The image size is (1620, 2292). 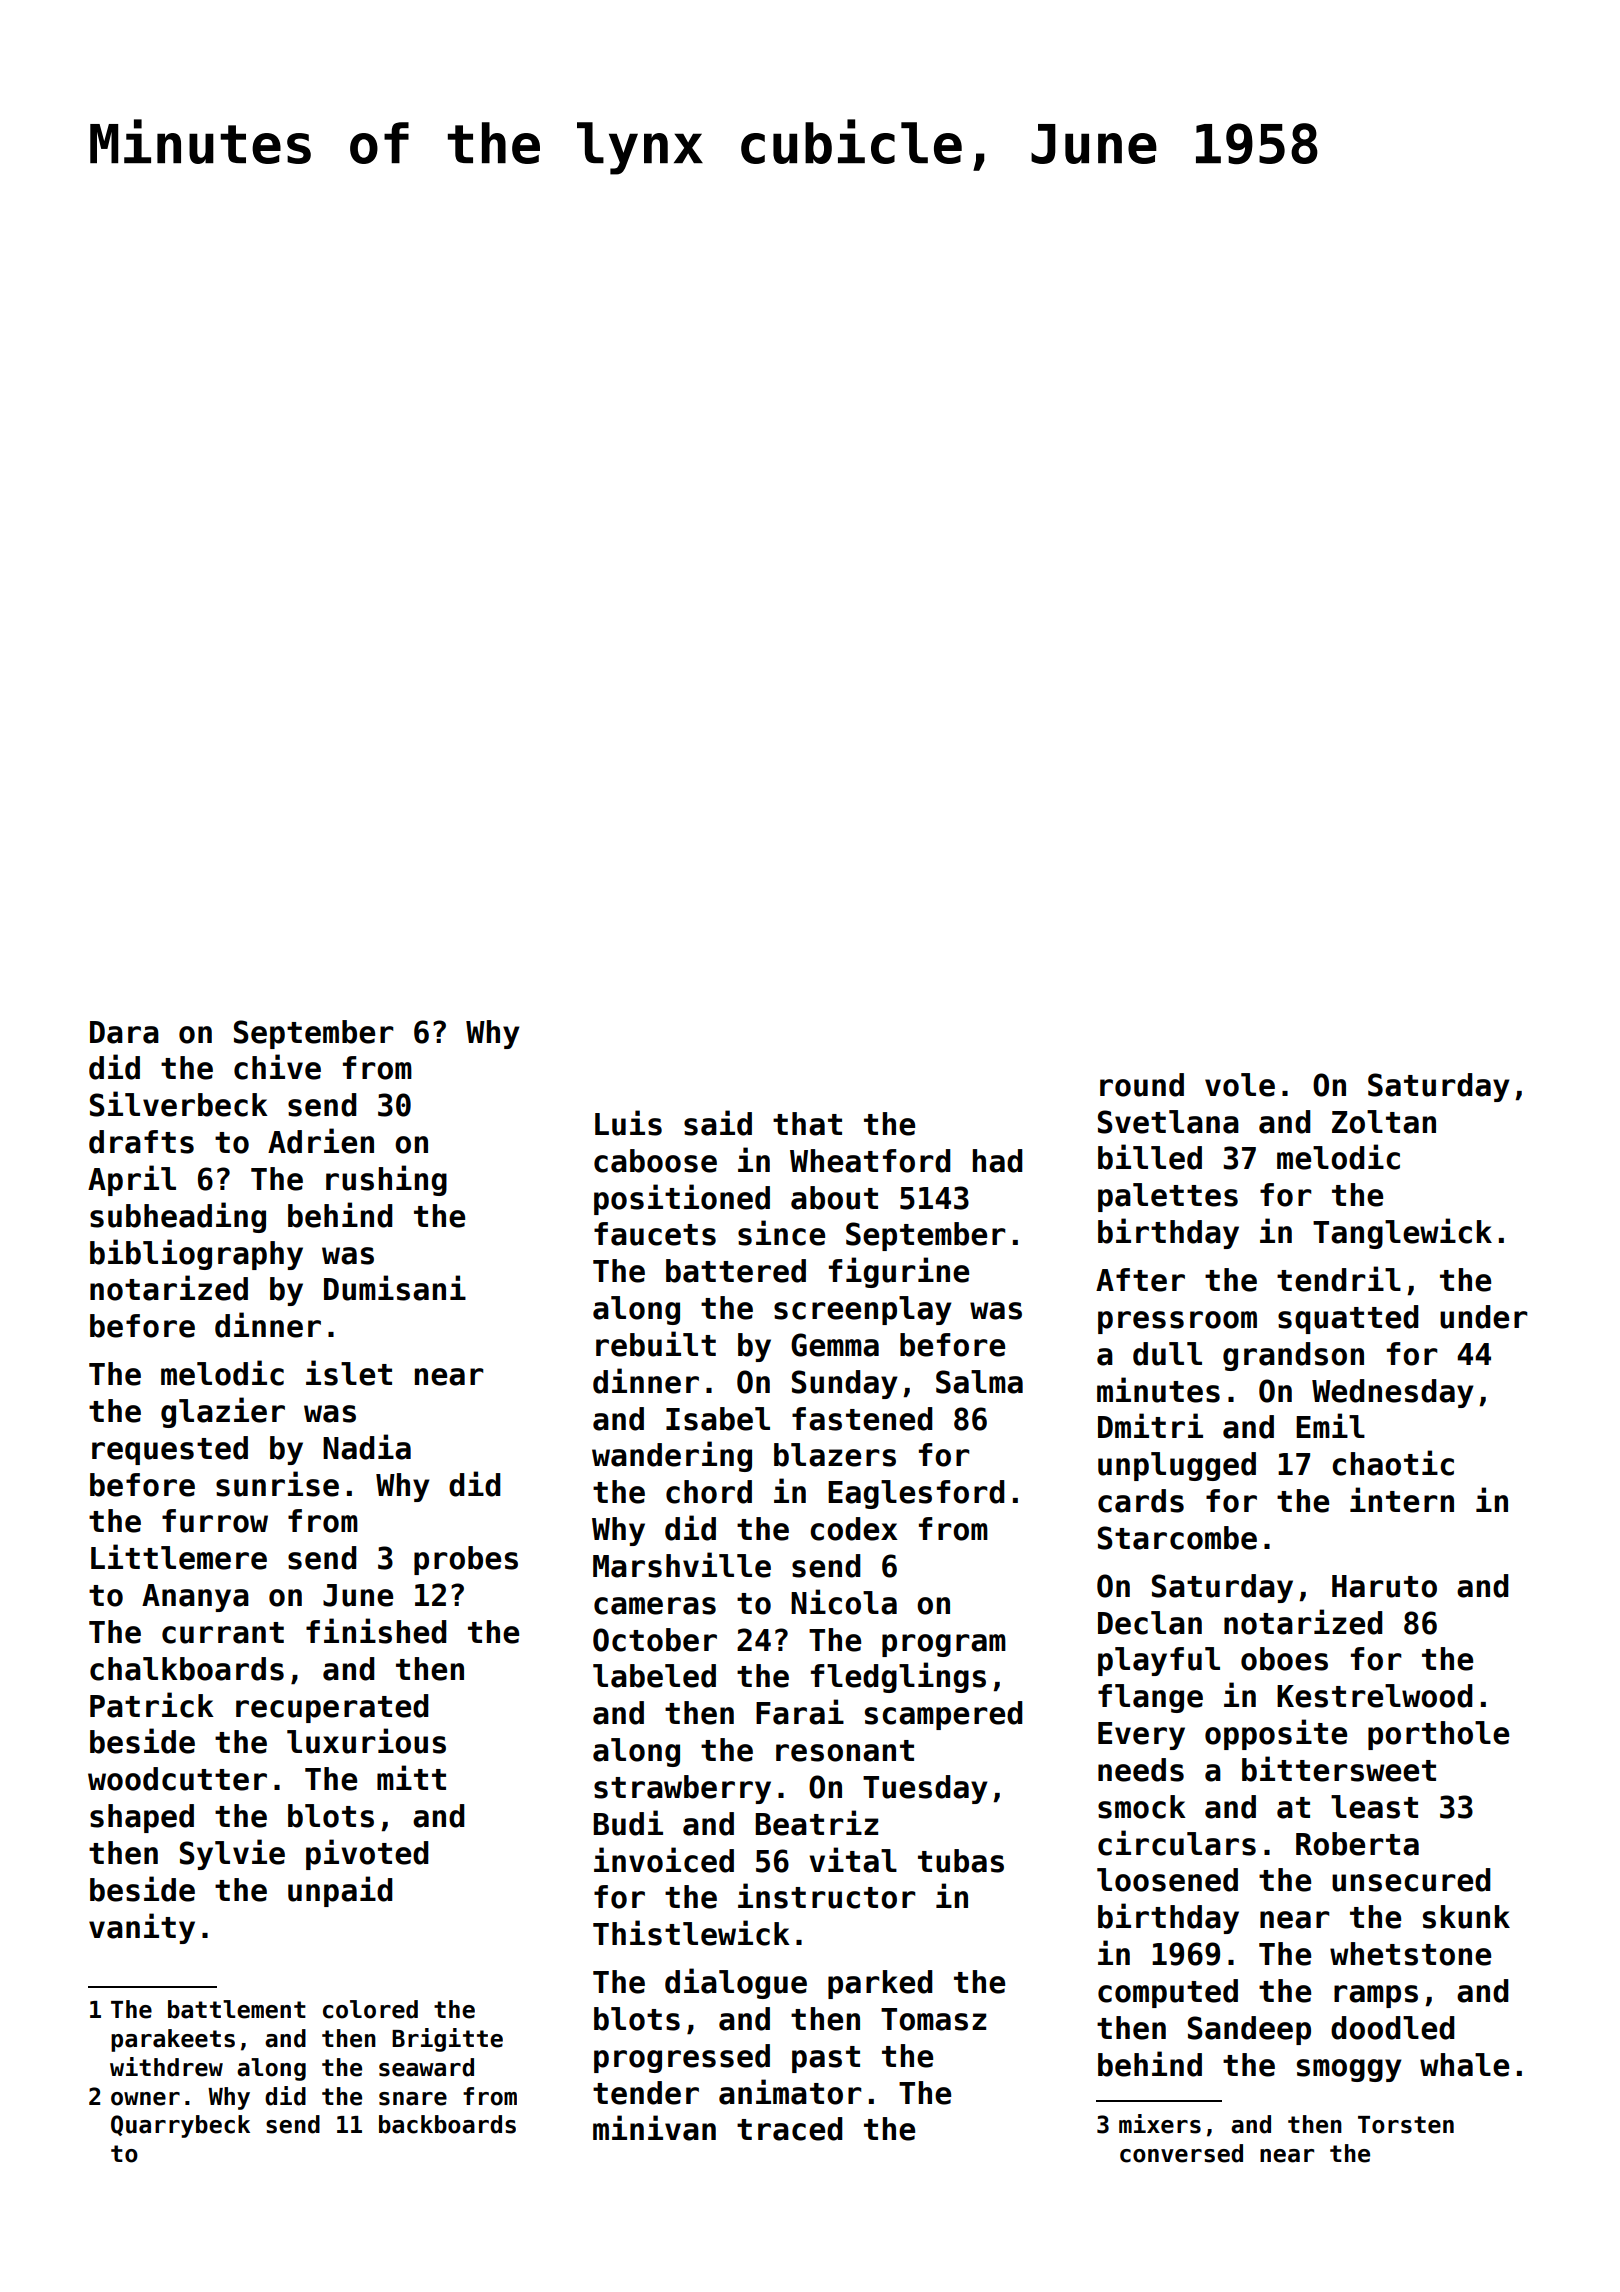 What do you see at coordinates (655, 1640) in the screenshot?
I see `October` at bounding box center [655, 1640].
